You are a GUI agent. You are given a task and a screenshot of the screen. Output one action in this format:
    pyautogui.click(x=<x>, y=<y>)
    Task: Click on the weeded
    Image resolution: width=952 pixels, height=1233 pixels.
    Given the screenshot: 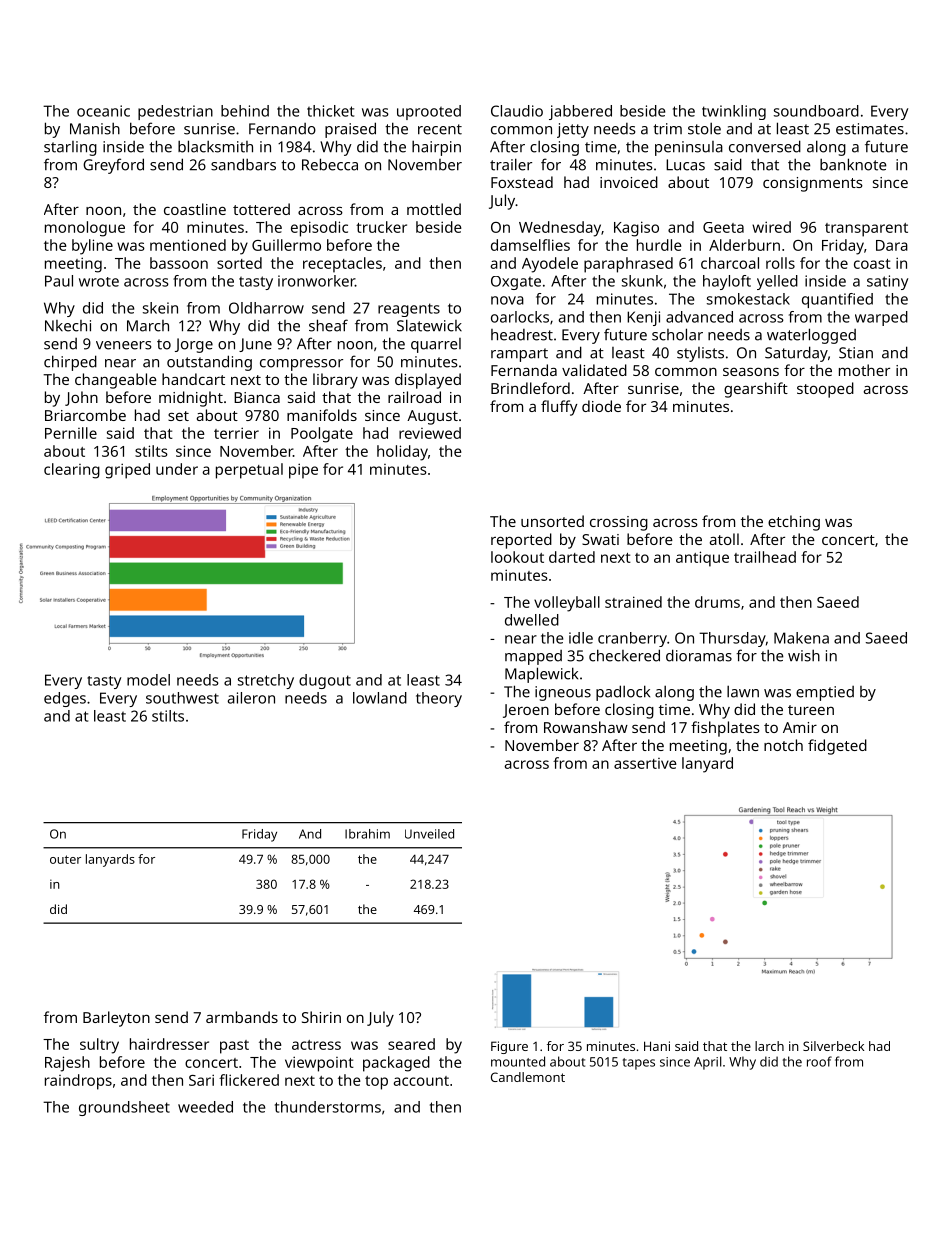 What is the action you would take?
    pyautogui.click(x=205, y=1107)
